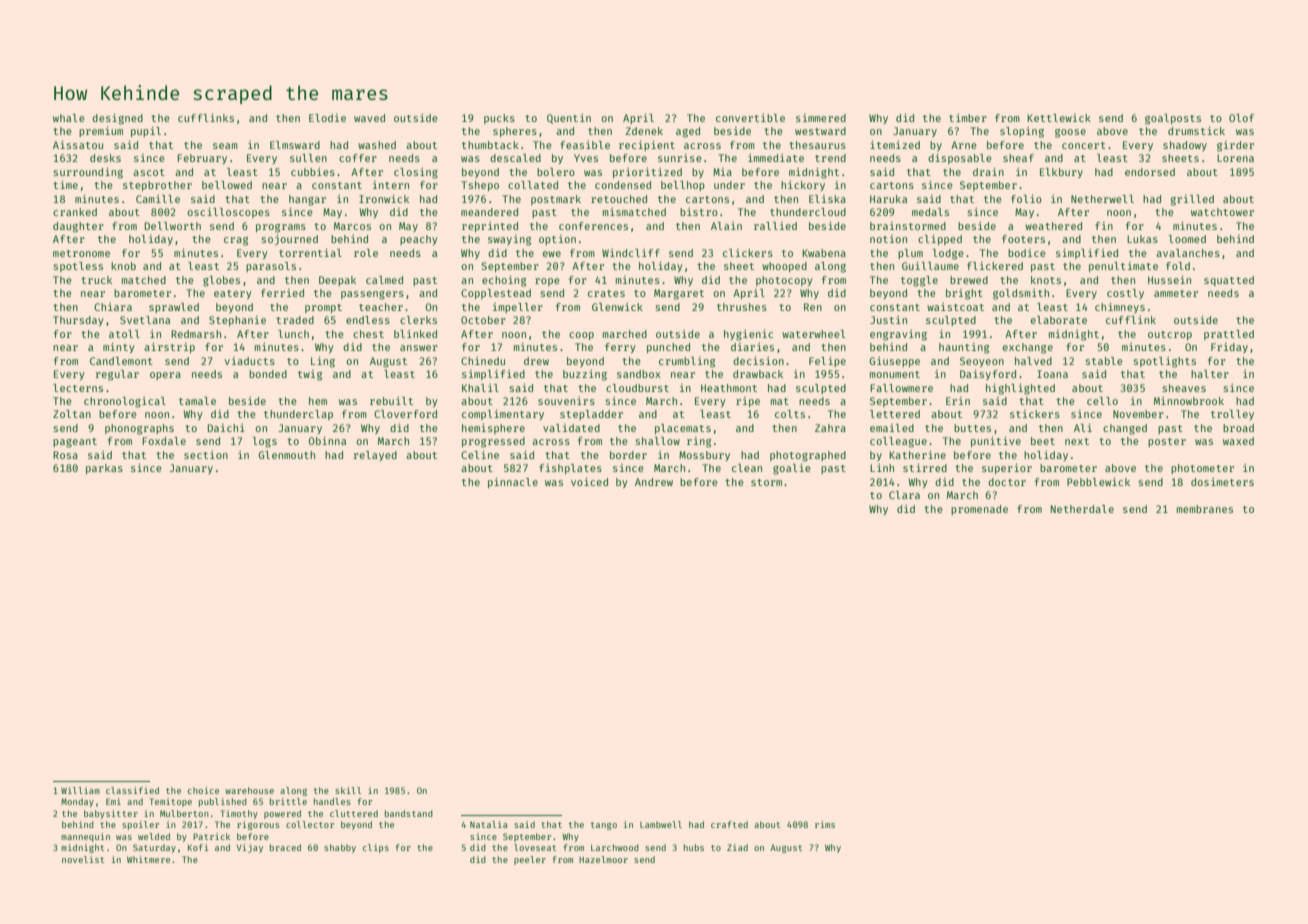 The width and height of the screenshot is (1308, 924). Describe the element at coordinates (722, 172) in the screenshot. I see `Mia` at that location.
